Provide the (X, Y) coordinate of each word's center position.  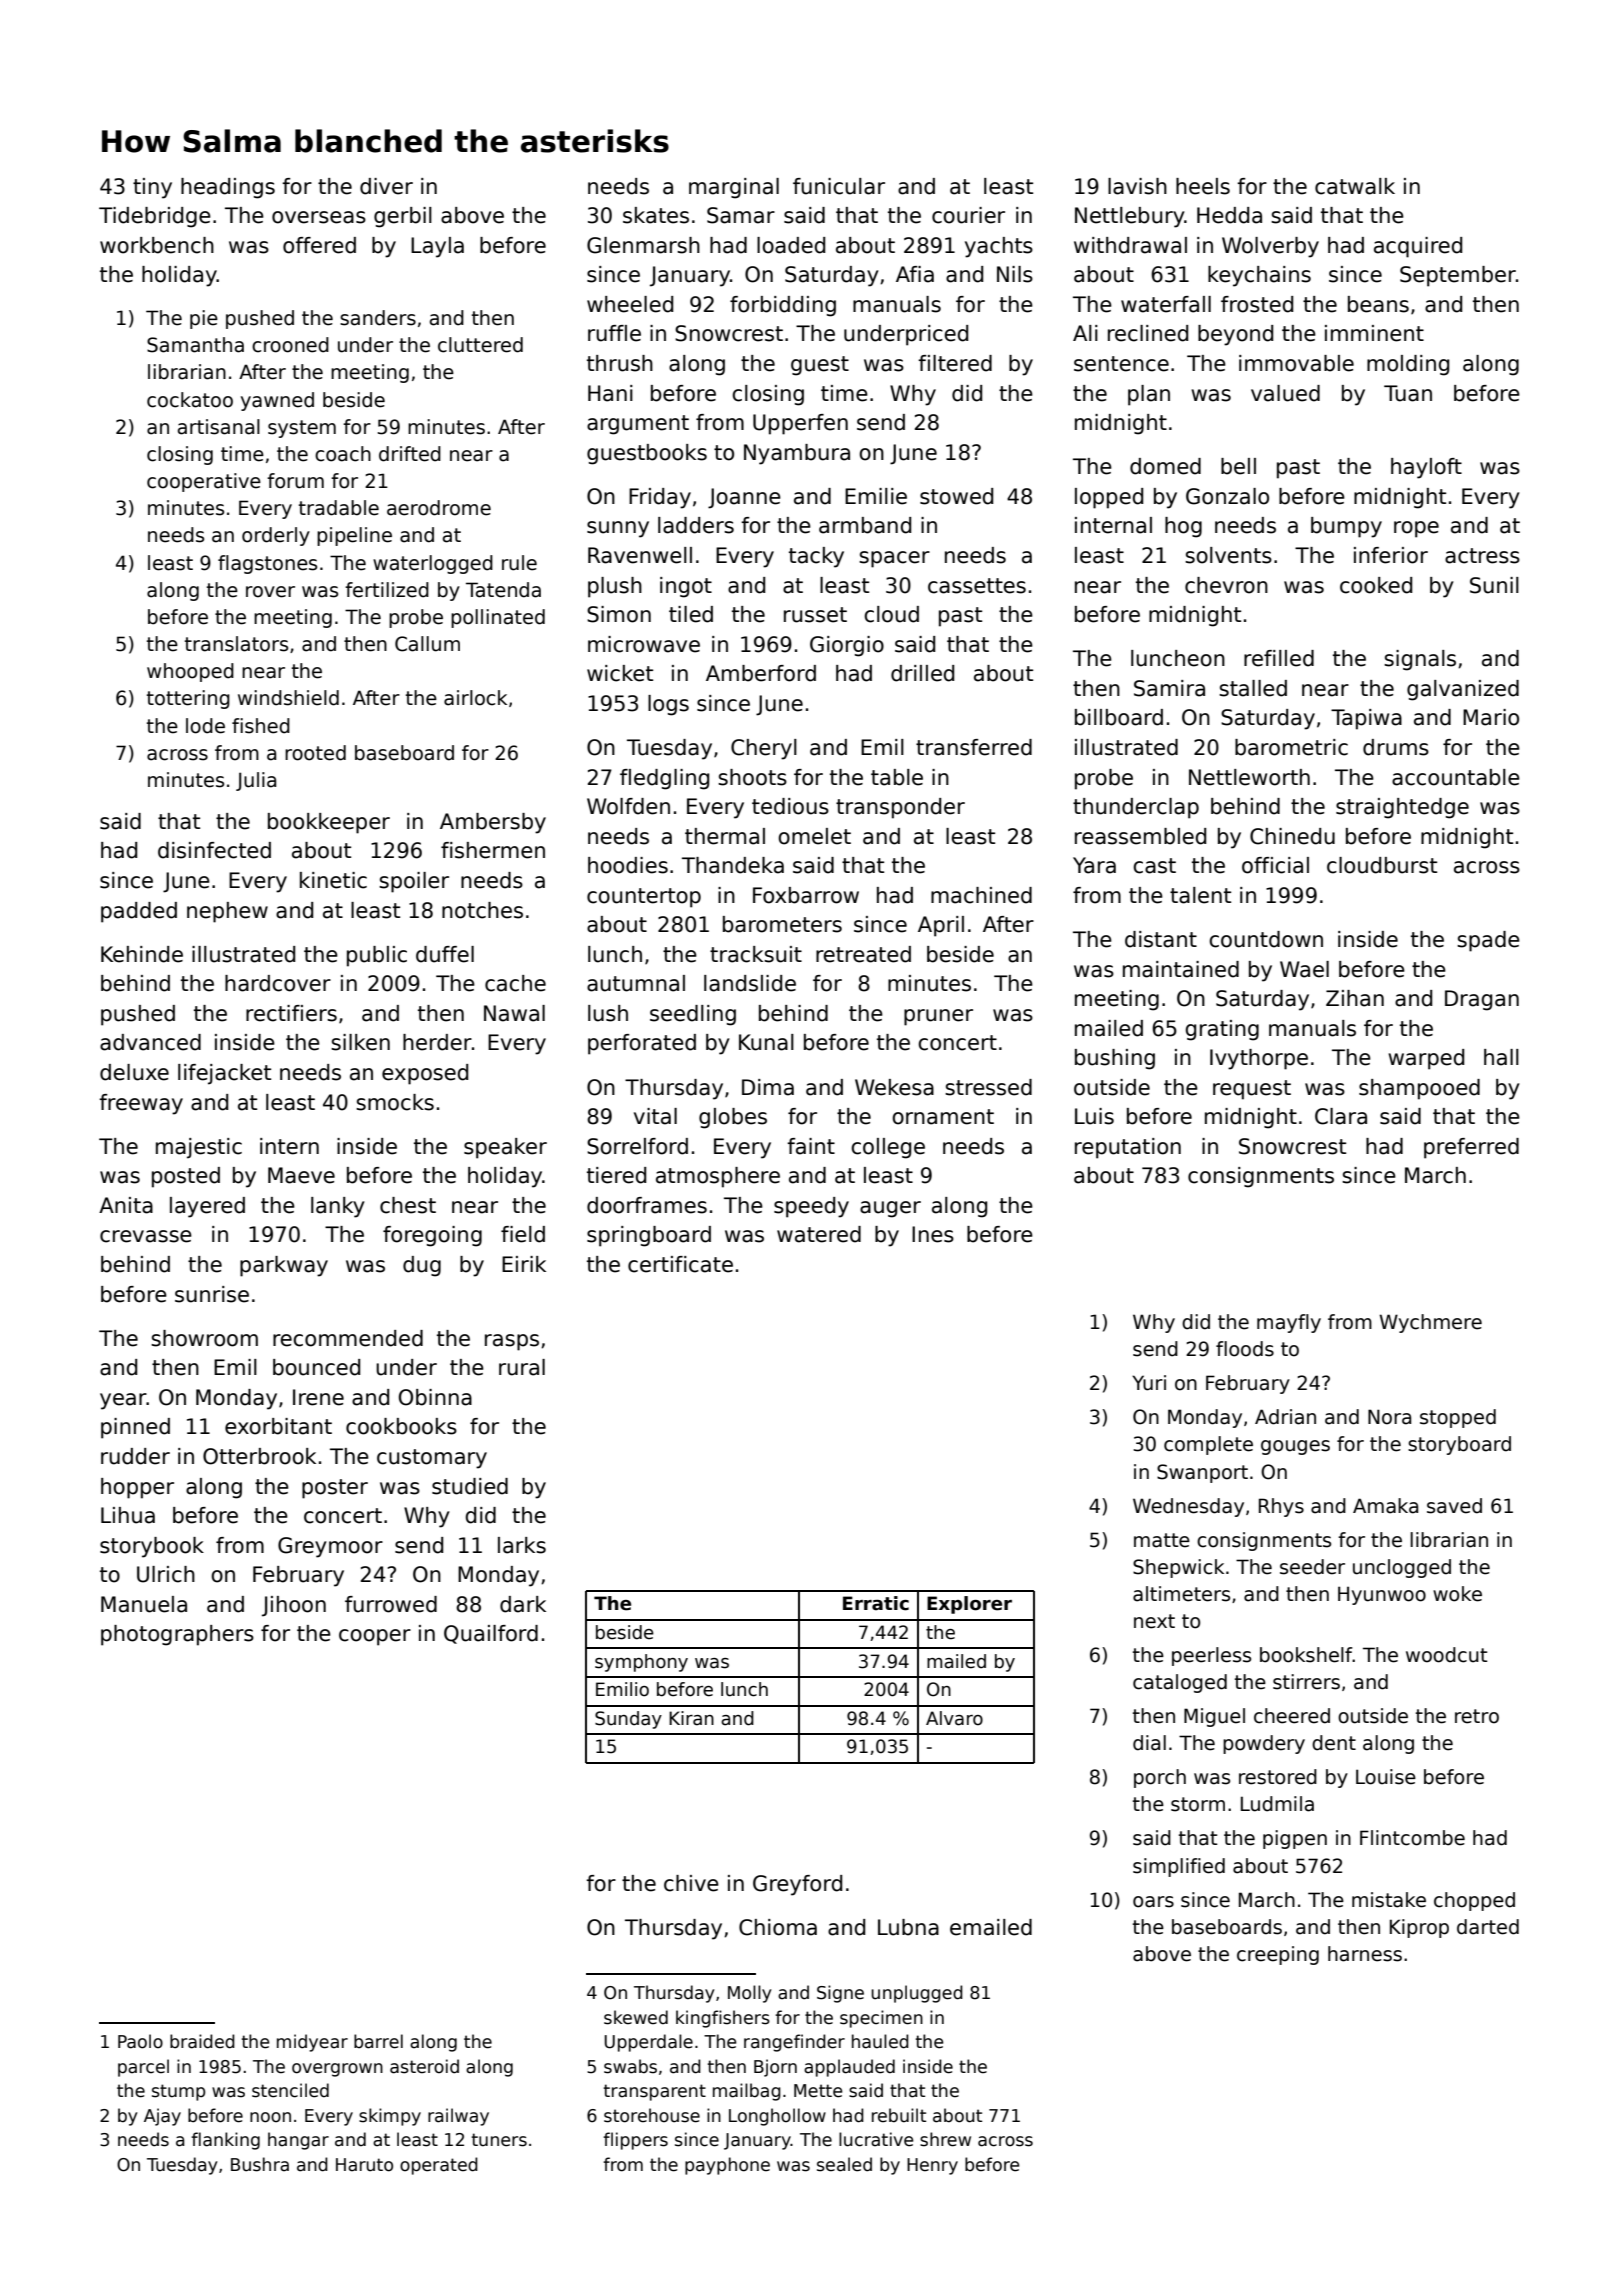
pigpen (1295, 1839)
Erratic (876, 1603)
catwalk (1355, 186)
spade (1488, 941)
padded (139, 912)
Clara (1341, 1116)
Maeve (301, 1175)
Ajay (162, 2117)
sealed (844, 2164)
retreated (863, 954)
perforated (642, 1044)
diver (386, 186)
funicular (839, 186)
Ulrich (166, 1574)
